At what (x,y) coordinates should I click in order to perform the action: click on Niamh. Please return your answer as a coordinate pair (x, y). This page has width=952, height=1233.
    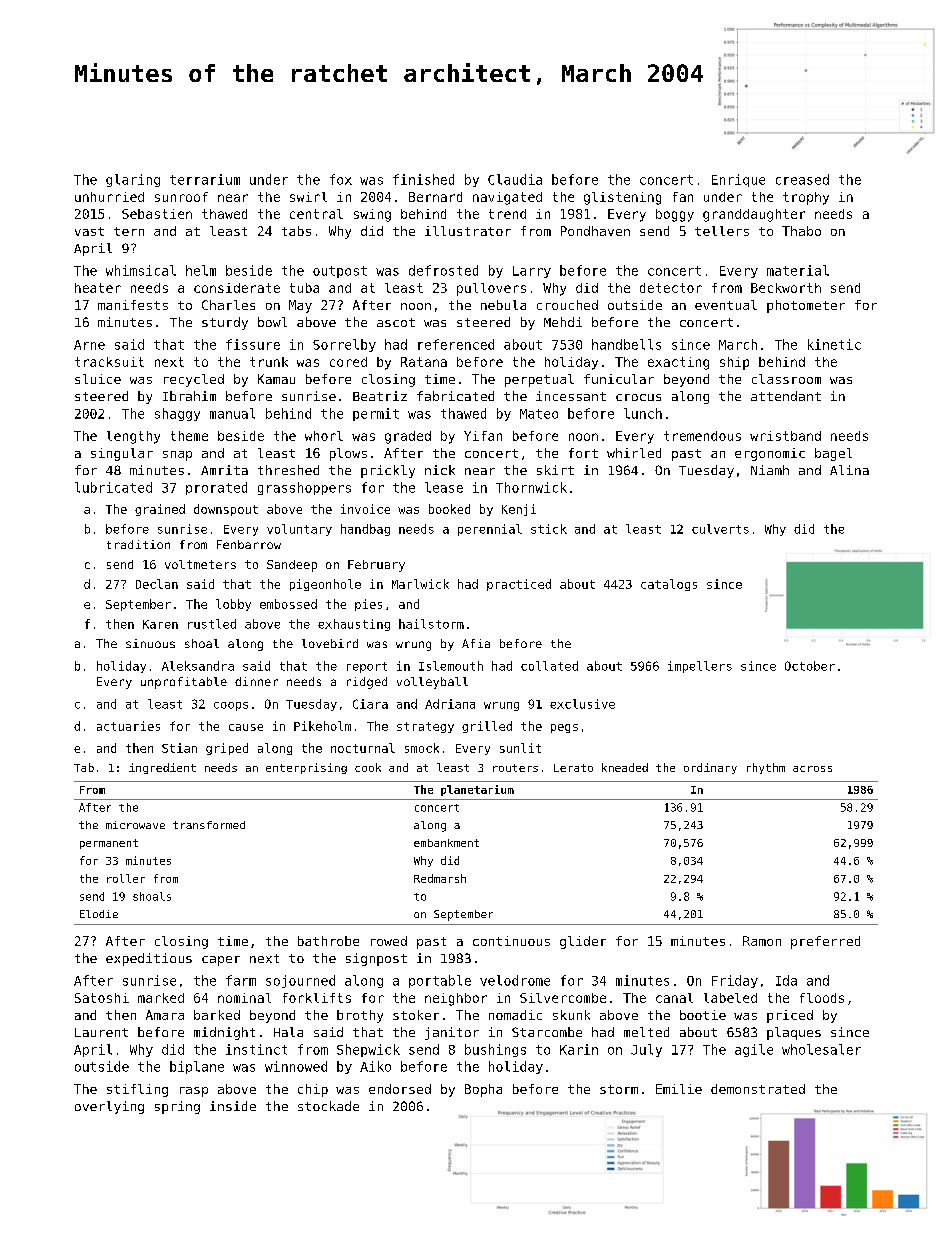
    Looking at the image, I should click on (770, 470).
